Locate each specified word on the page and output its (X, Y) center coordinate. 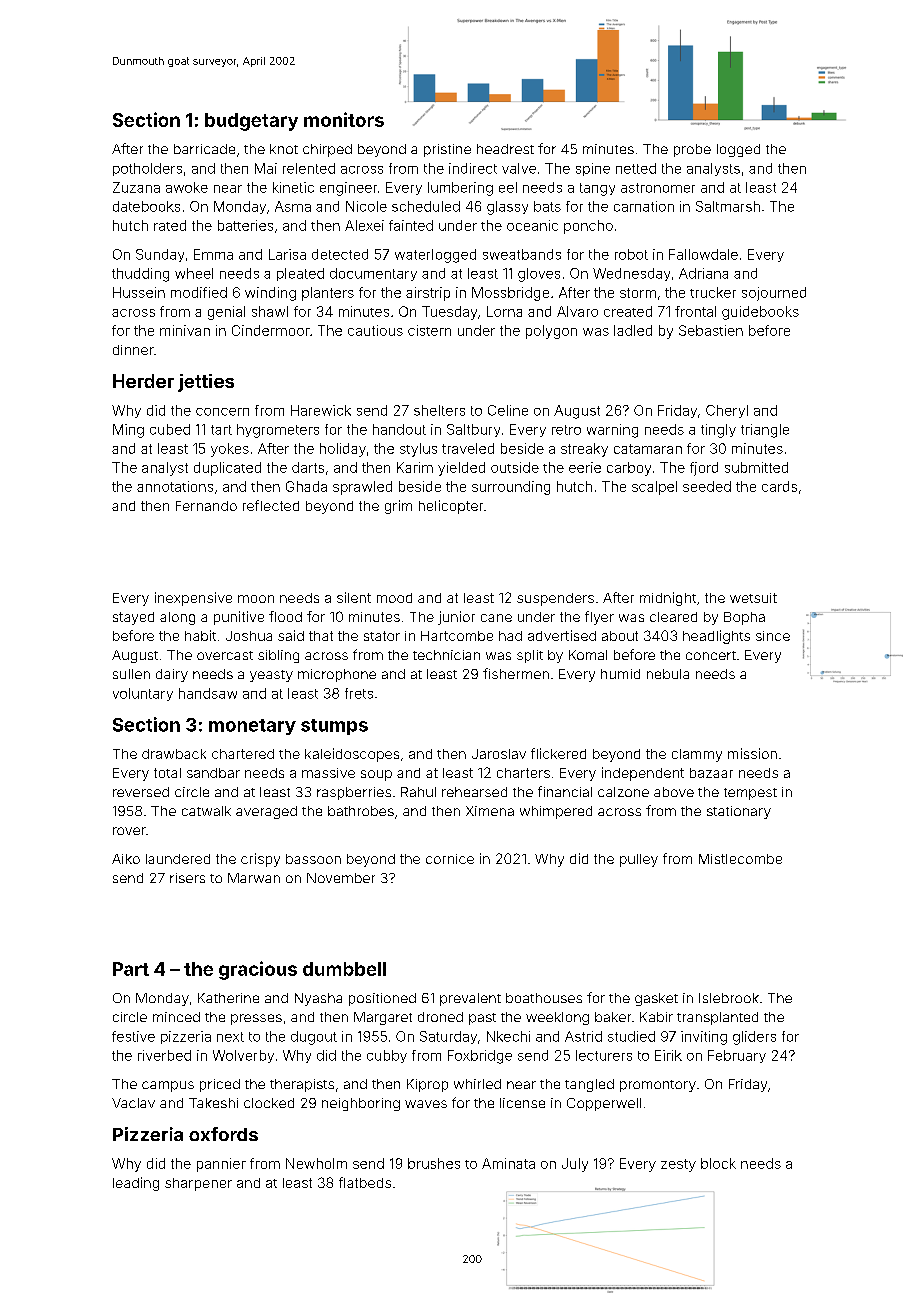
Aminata (508, 1163)
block (718, 1163)
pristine (447, 150)
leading (136, 1184)
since (773, 636)
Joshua (249, 636)
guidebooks (760, 313)
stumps (334, 727)
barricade (204, 149)
